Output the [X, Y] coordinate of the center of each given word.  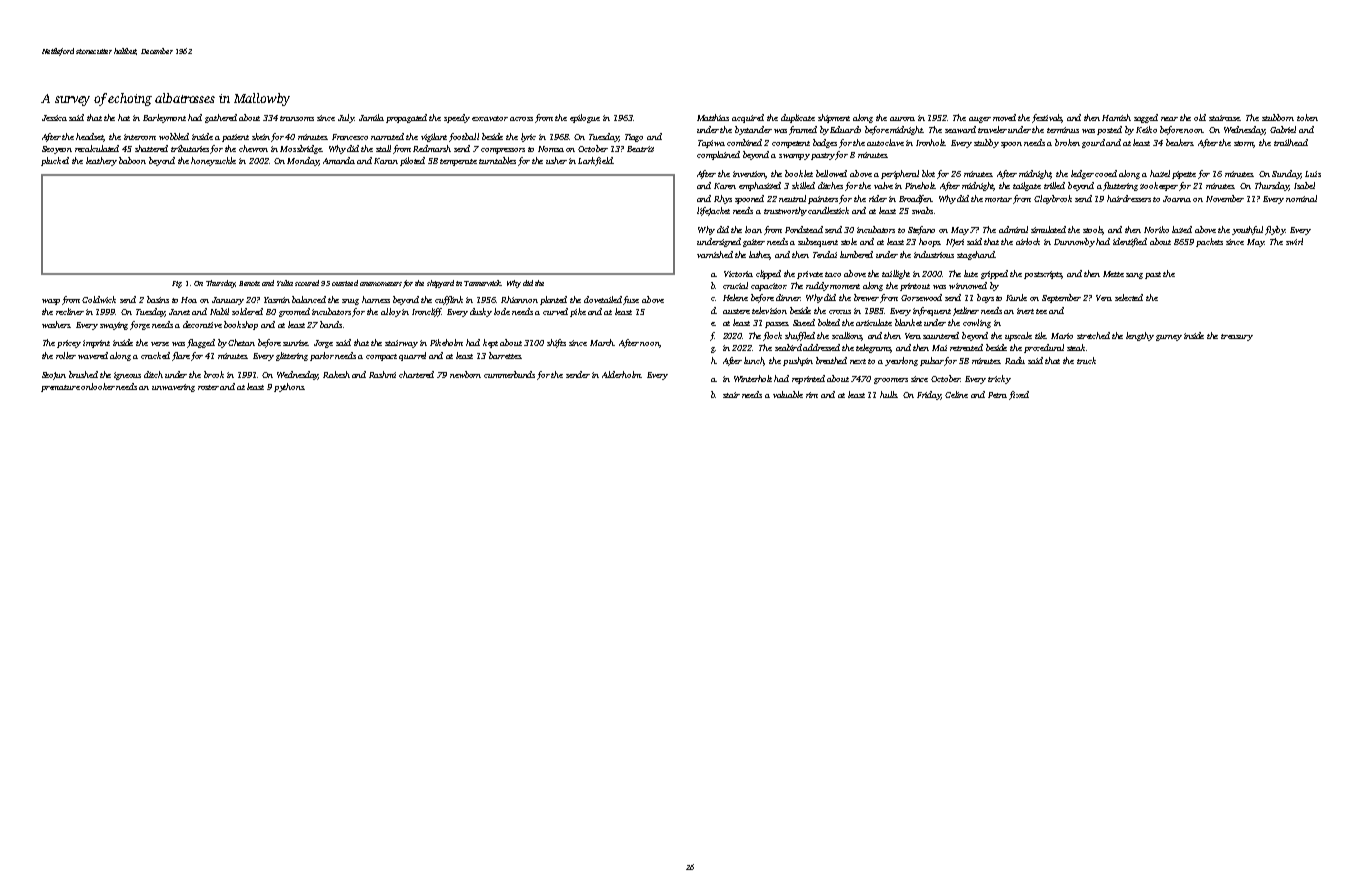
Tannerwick [482, 283]
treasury [1237, 337]
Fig [176, 284]
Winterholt [753, 378]
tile [1041, 335]
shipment [834, 118]
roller [66, 355]
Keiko [1146, 129]
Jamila [371, 117]
